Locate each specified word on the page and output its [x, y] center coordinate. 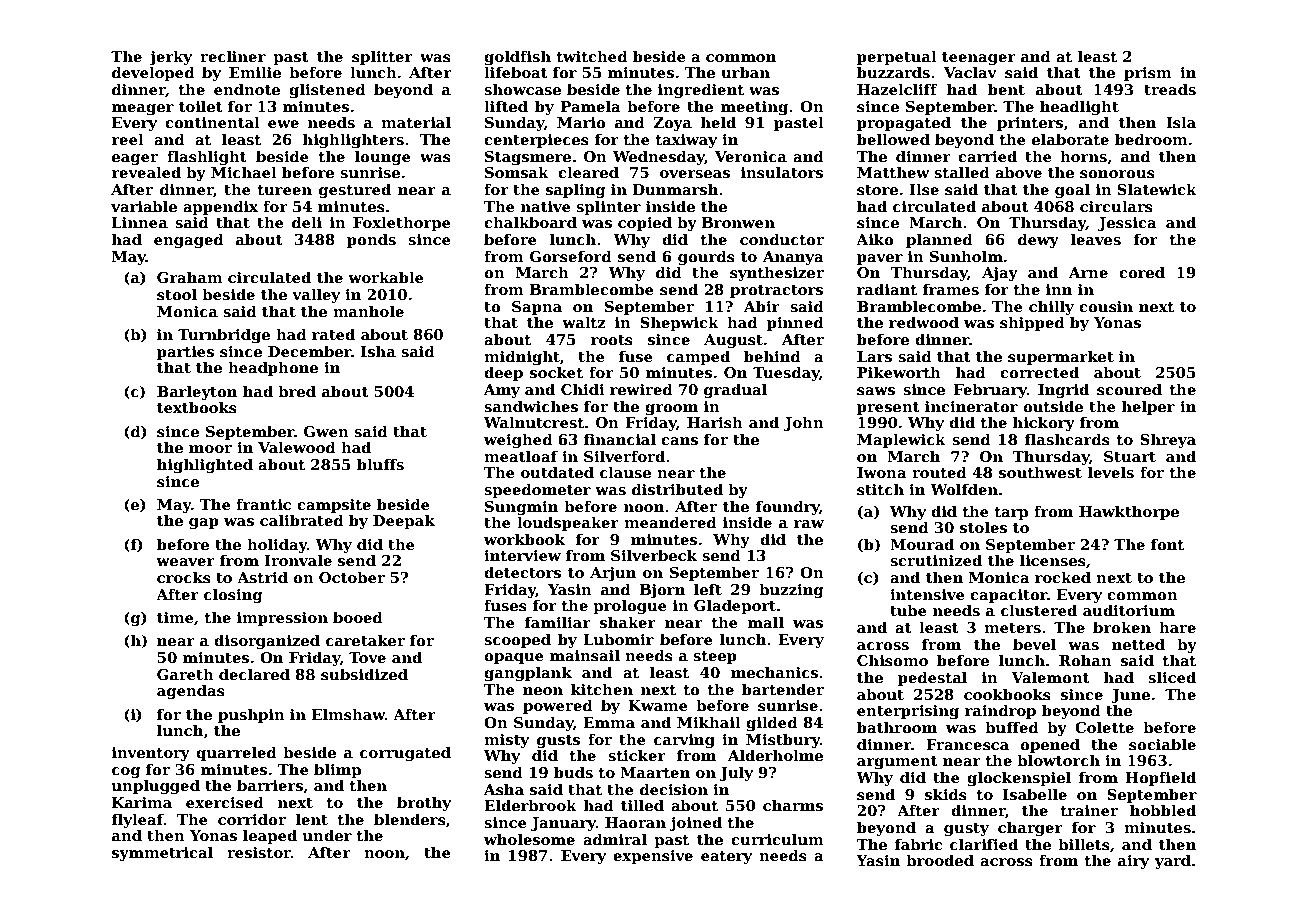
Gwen [326, 431]
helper [1148, 407]
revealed [146, 172]
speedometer [537, 490]
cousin [1106, 307]
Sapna [537, 308]
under [327, 835]
